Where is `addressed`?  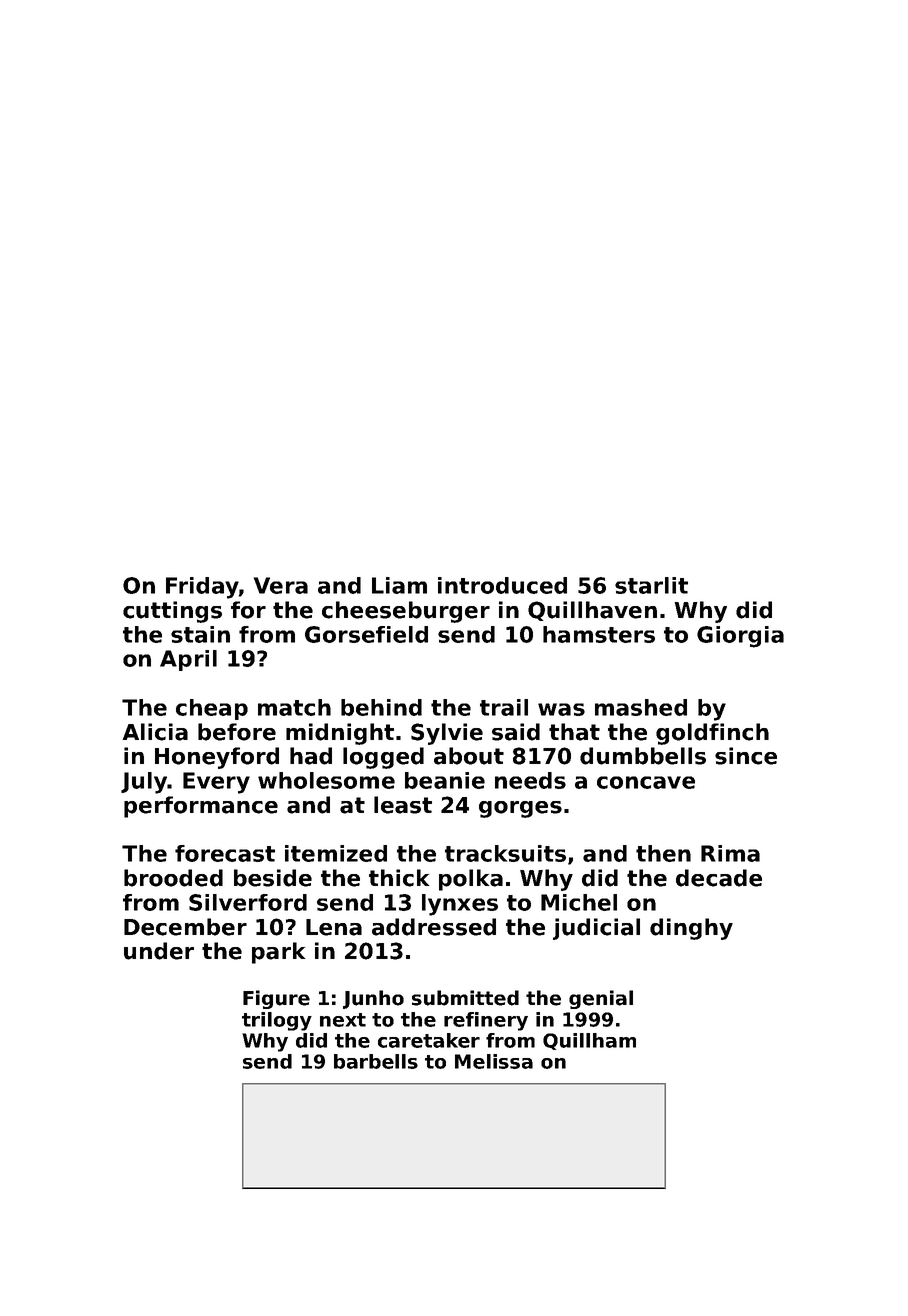 addressed is located at coordinates (434, 927).
